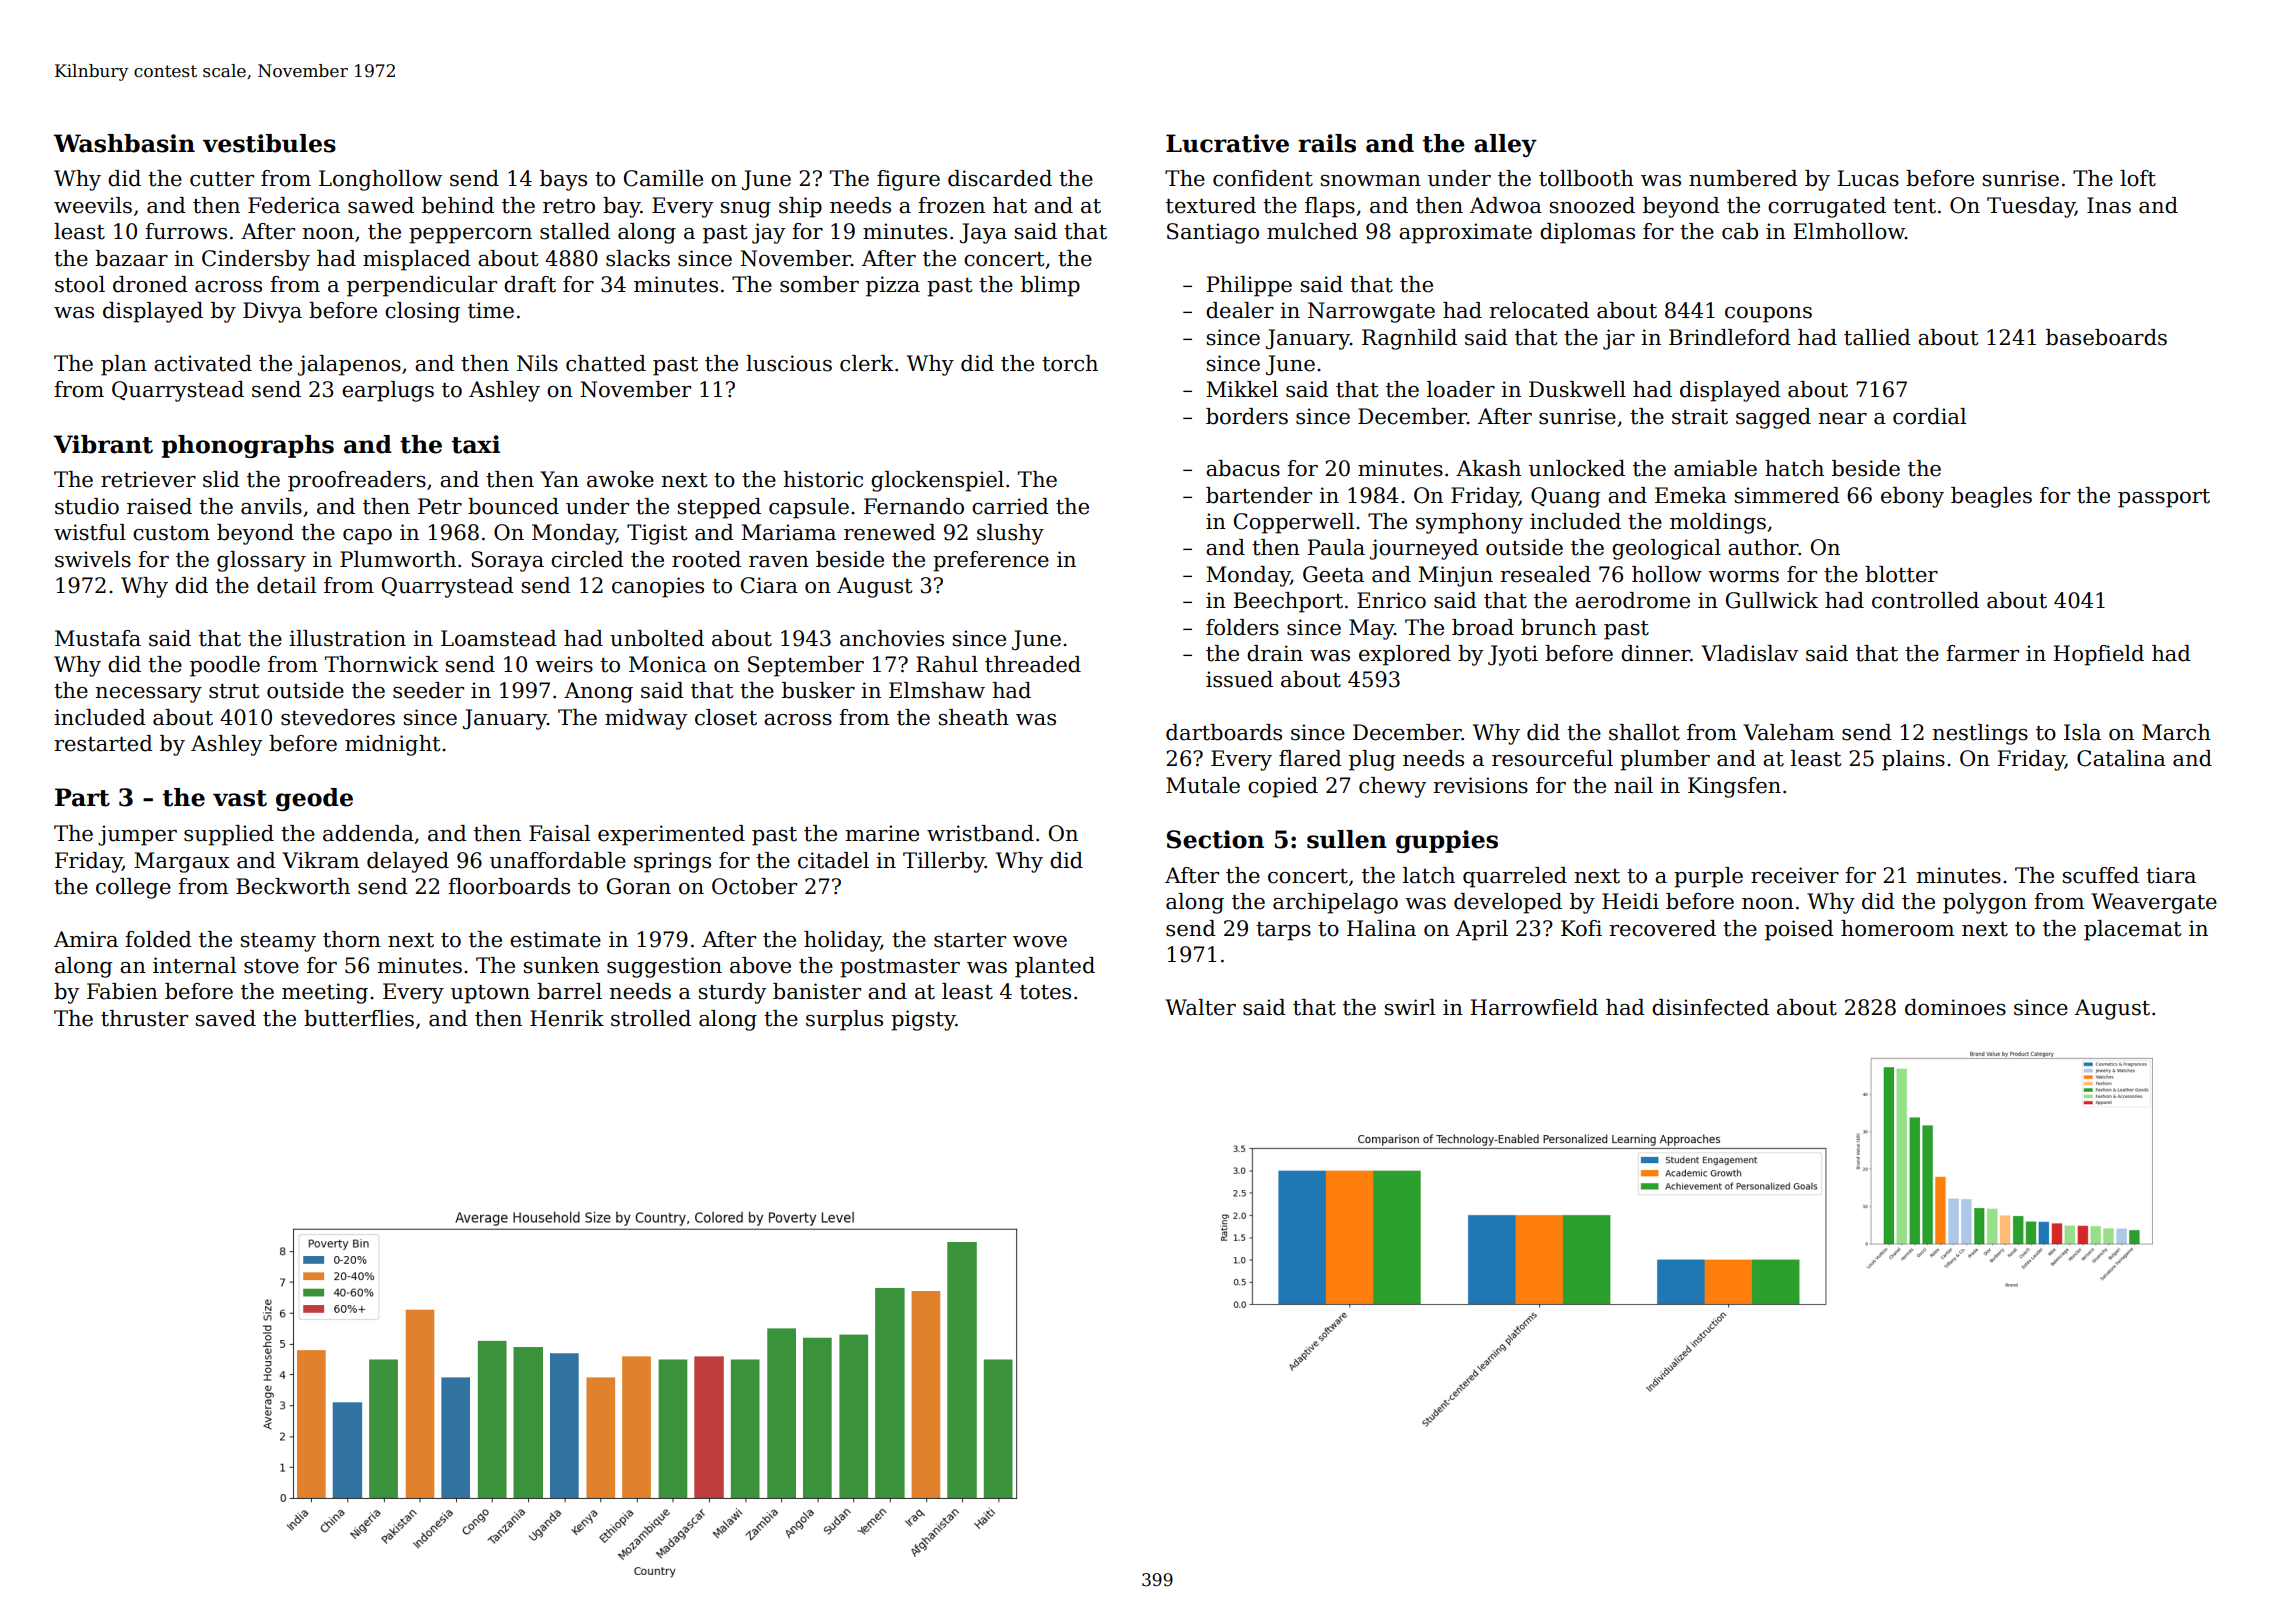  Describe the element at coordinates (2098, 655) in the screenshot. I see `Hopfield` at that location.
